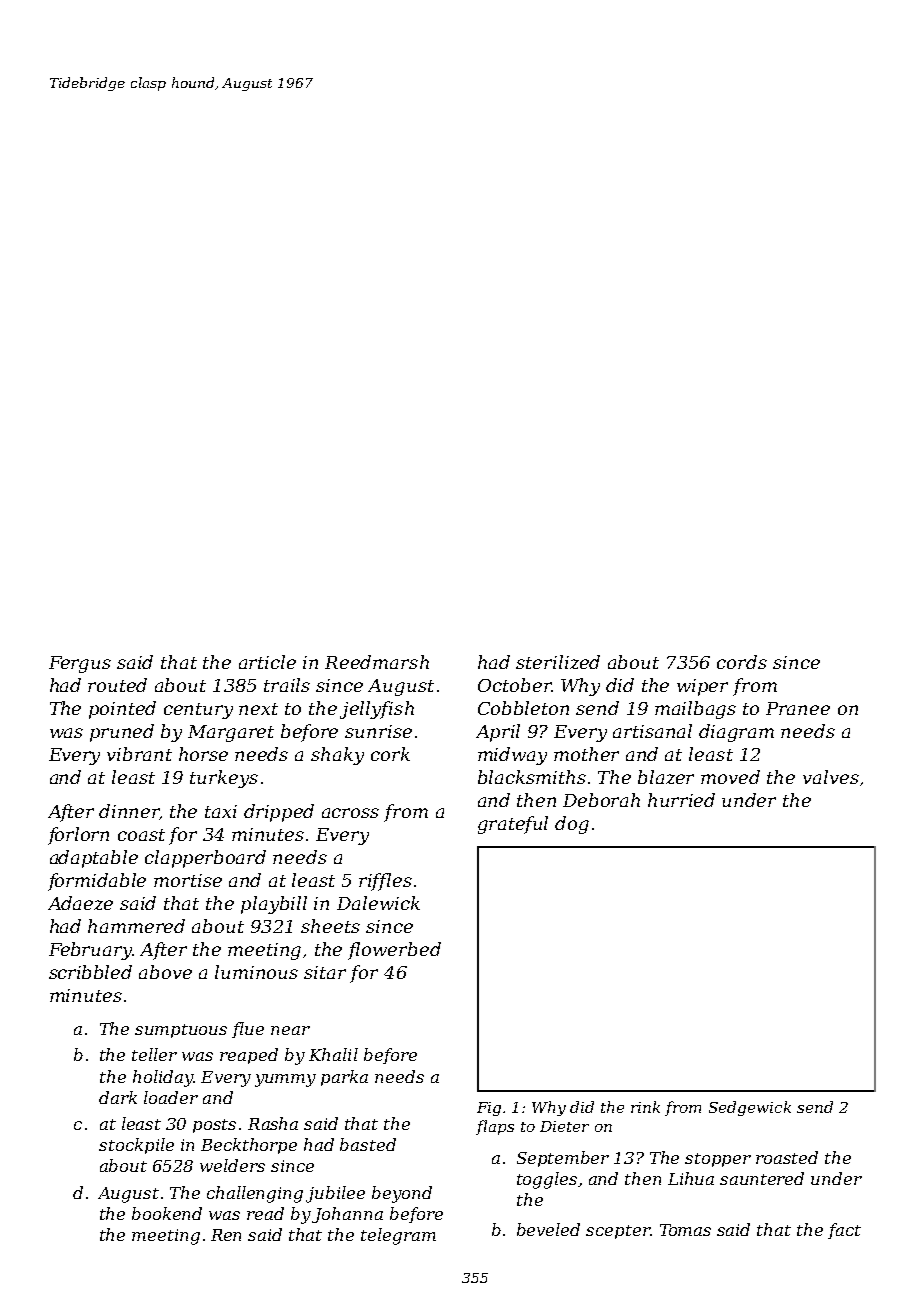 Image resolution: width=924 pixels, height=1314 pixels. Describe the element at coordinates (165, 972) in the screenshot. I see `above` at that location.
